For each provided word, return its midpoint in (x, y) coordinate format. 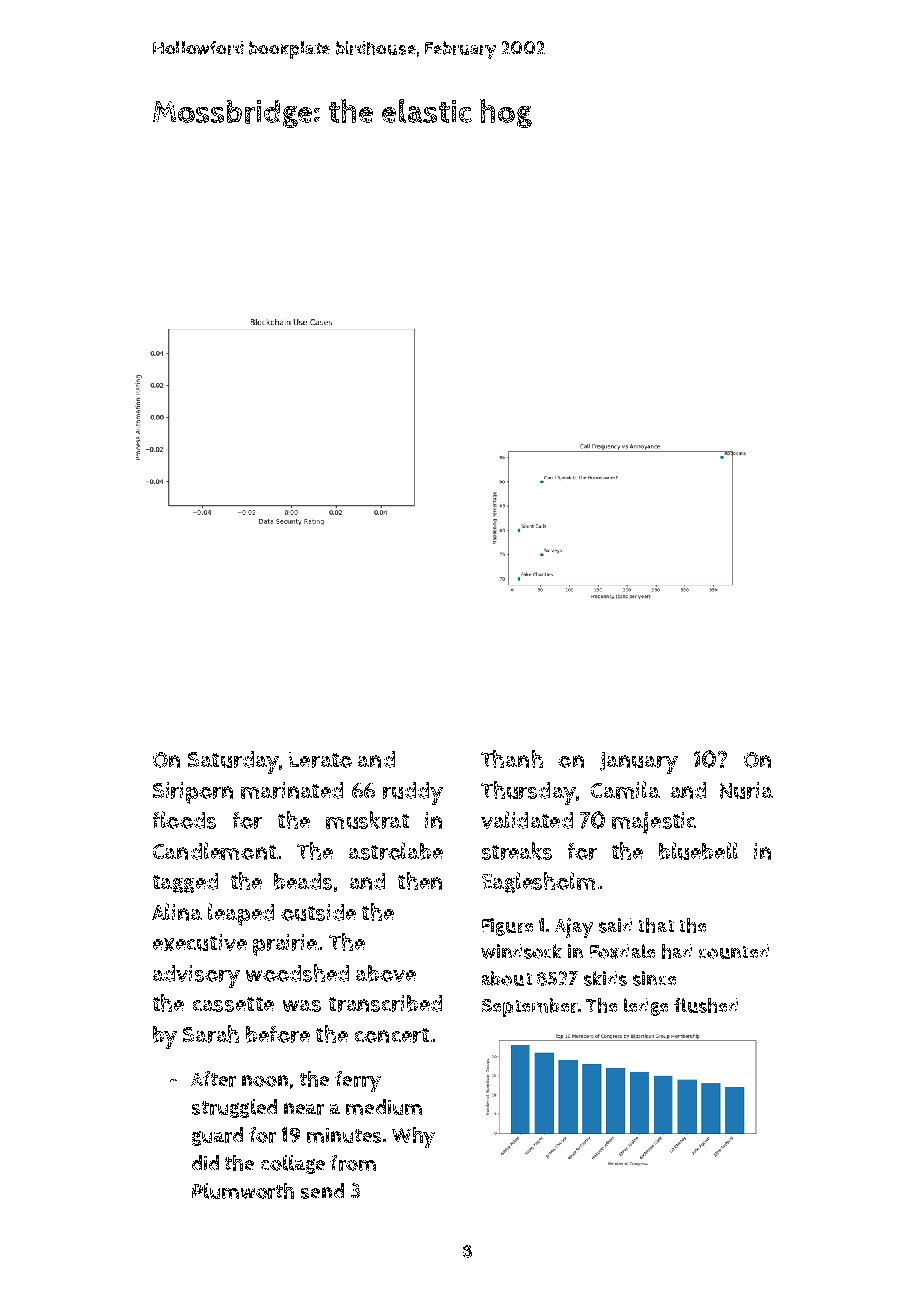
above (386, 973)
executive (200, 942)
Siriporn (193, 793)
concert (392, 1035)
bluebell (698, 851)
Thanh (512, 759)
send (322, 1191)
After (213, 1079)
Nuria (746, 790)
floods (184, 820)
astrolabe (396, 851)
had (677, 951)
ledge (646, 1007)
